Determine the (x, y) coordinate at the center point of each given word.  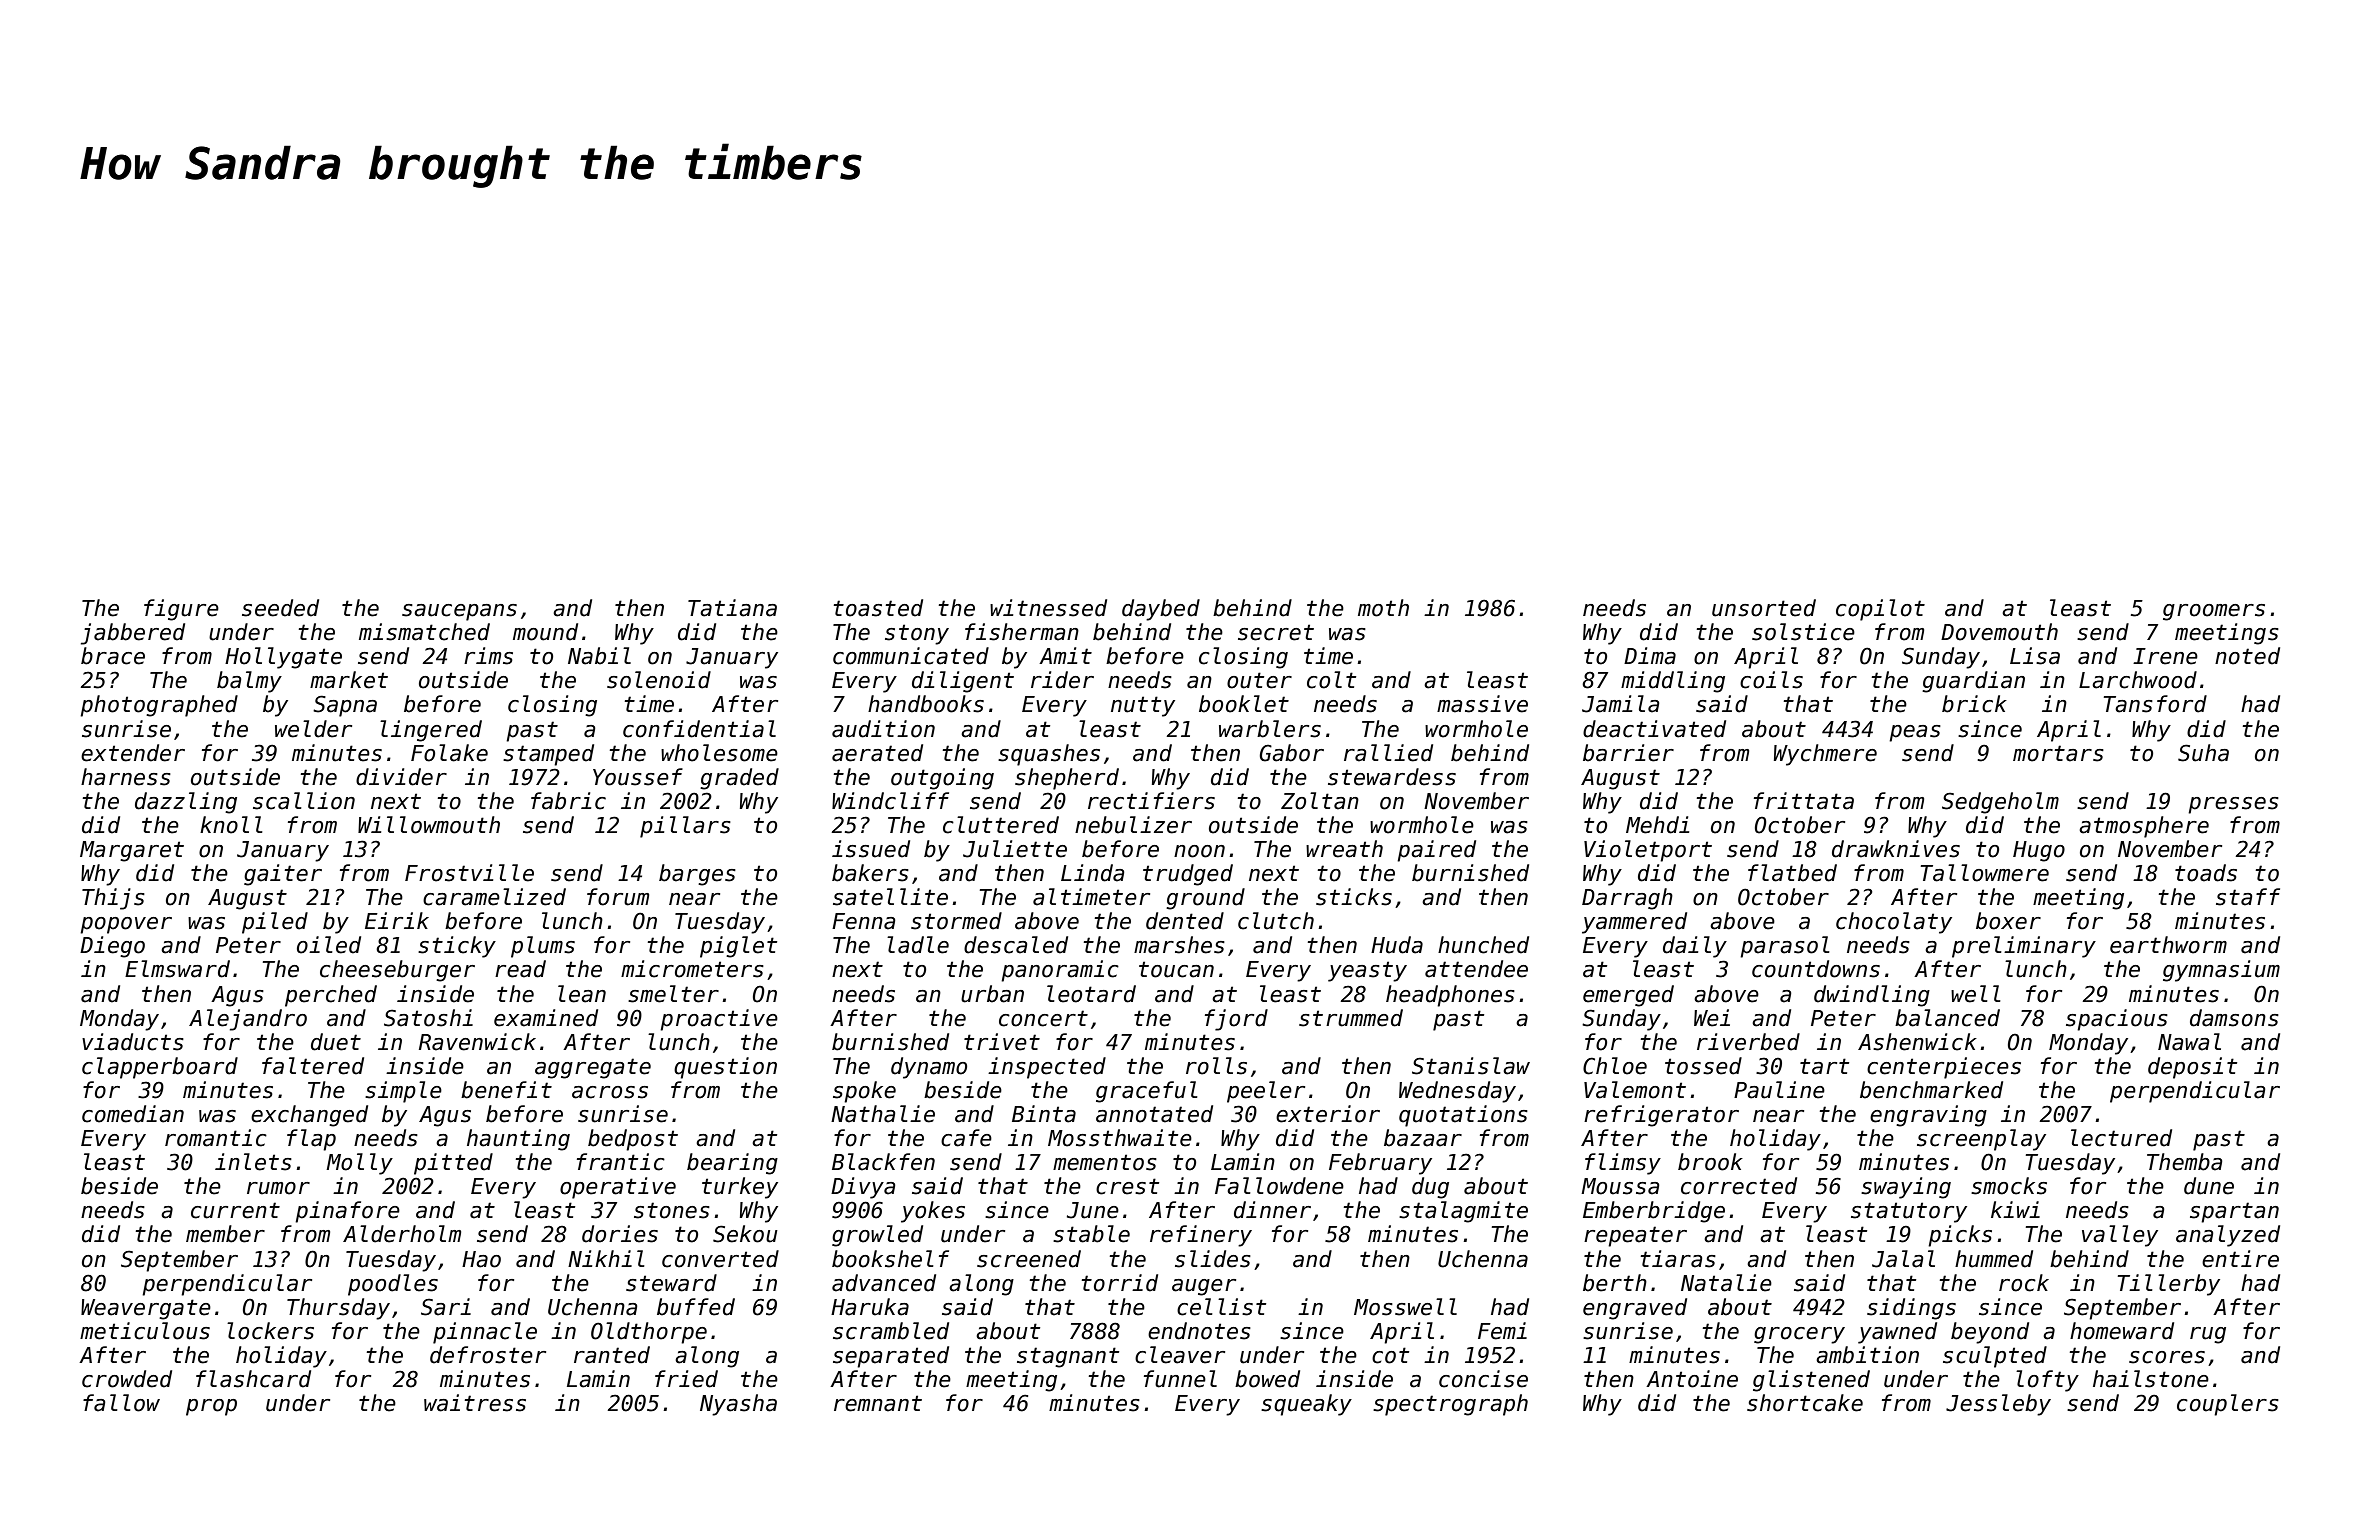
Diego (112, 947)
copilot (1880, 610)
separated (891, 1357)
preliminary (2024, 947)
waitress (475, 1403)
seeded (280, 608)
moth (1383, 608)
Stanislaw (1471, 1066)
